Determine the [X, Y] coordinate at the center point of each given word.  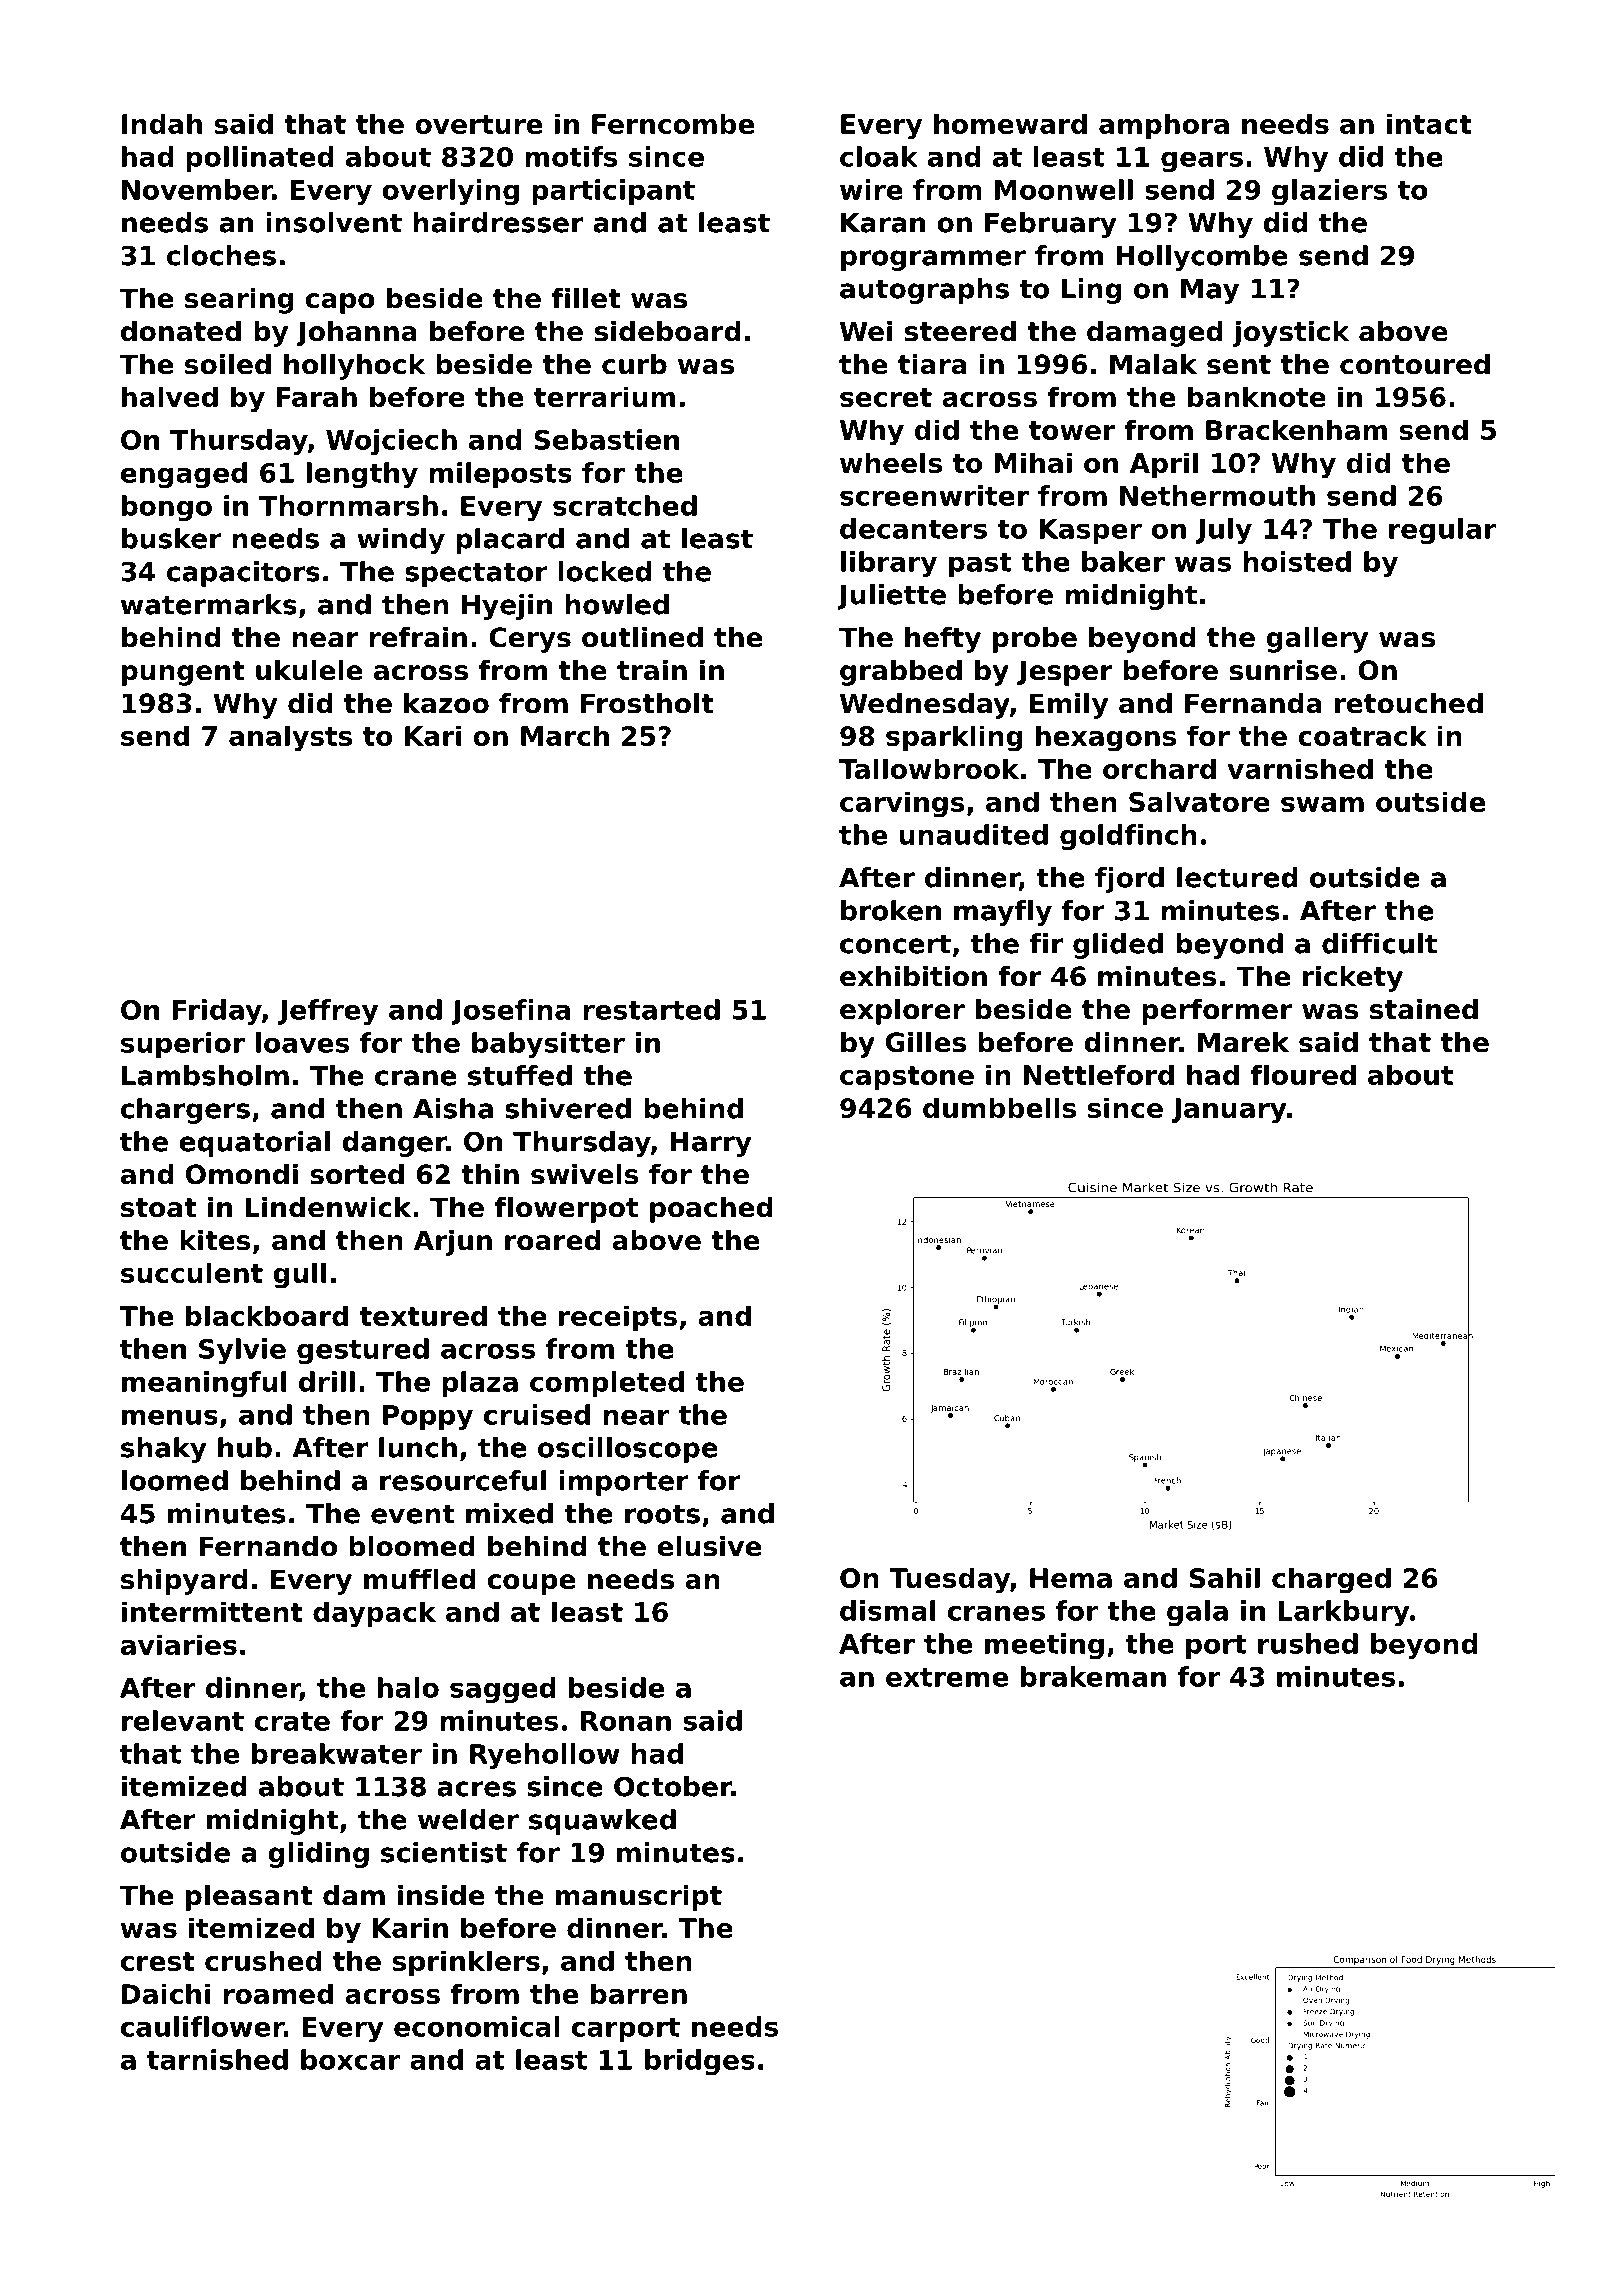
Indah [162, 123]
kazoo [446, 703]
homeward [1010, 123]
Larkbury [1344, 1613]
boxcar [350, 2059]
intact [1429, 123]
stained [1424, 1009]
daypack [374, 1614]
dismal [887, 1610]
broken [891, 910]
